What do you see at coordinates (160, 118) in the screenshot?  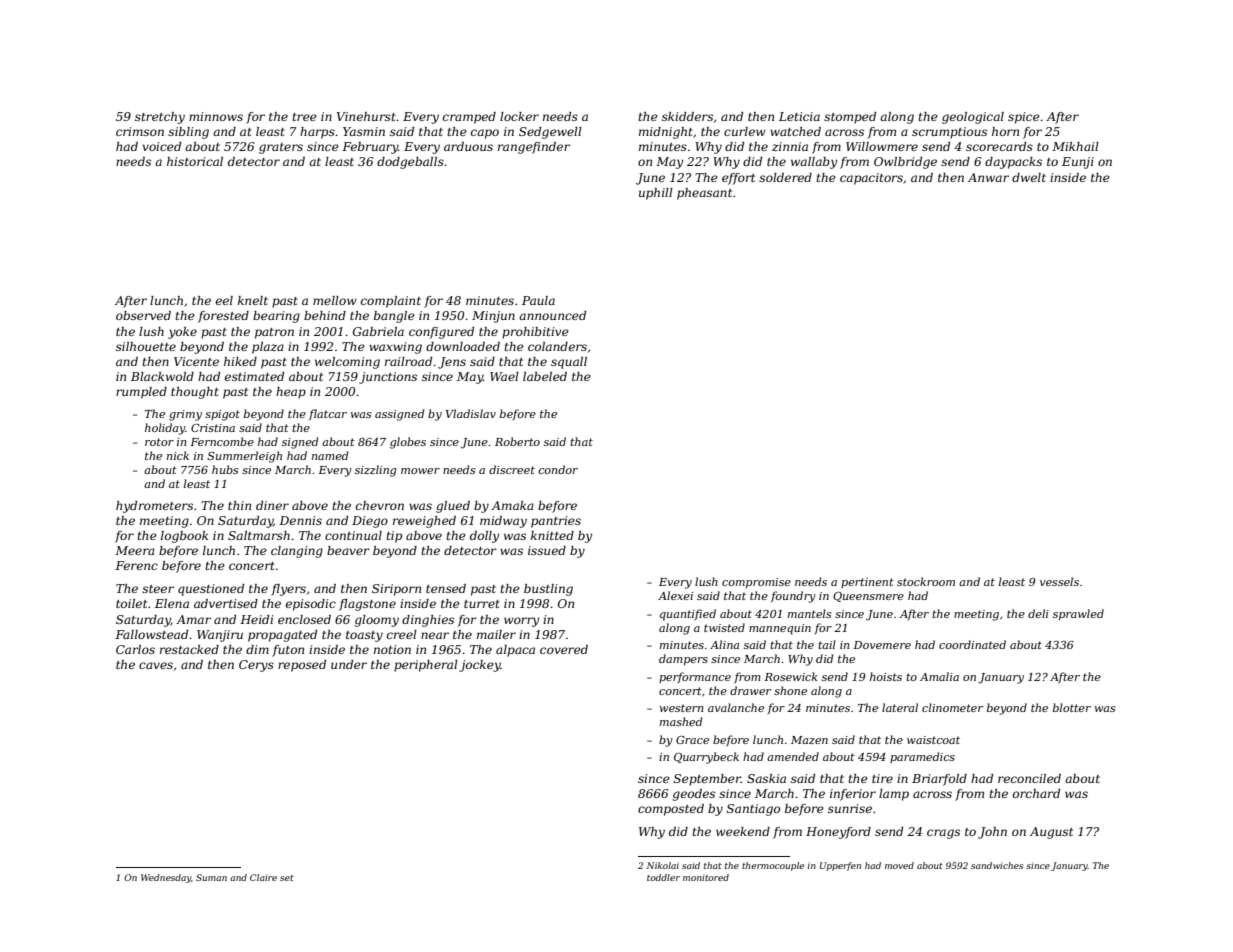 I see `stretchy` at bounding box center [160, 118].
